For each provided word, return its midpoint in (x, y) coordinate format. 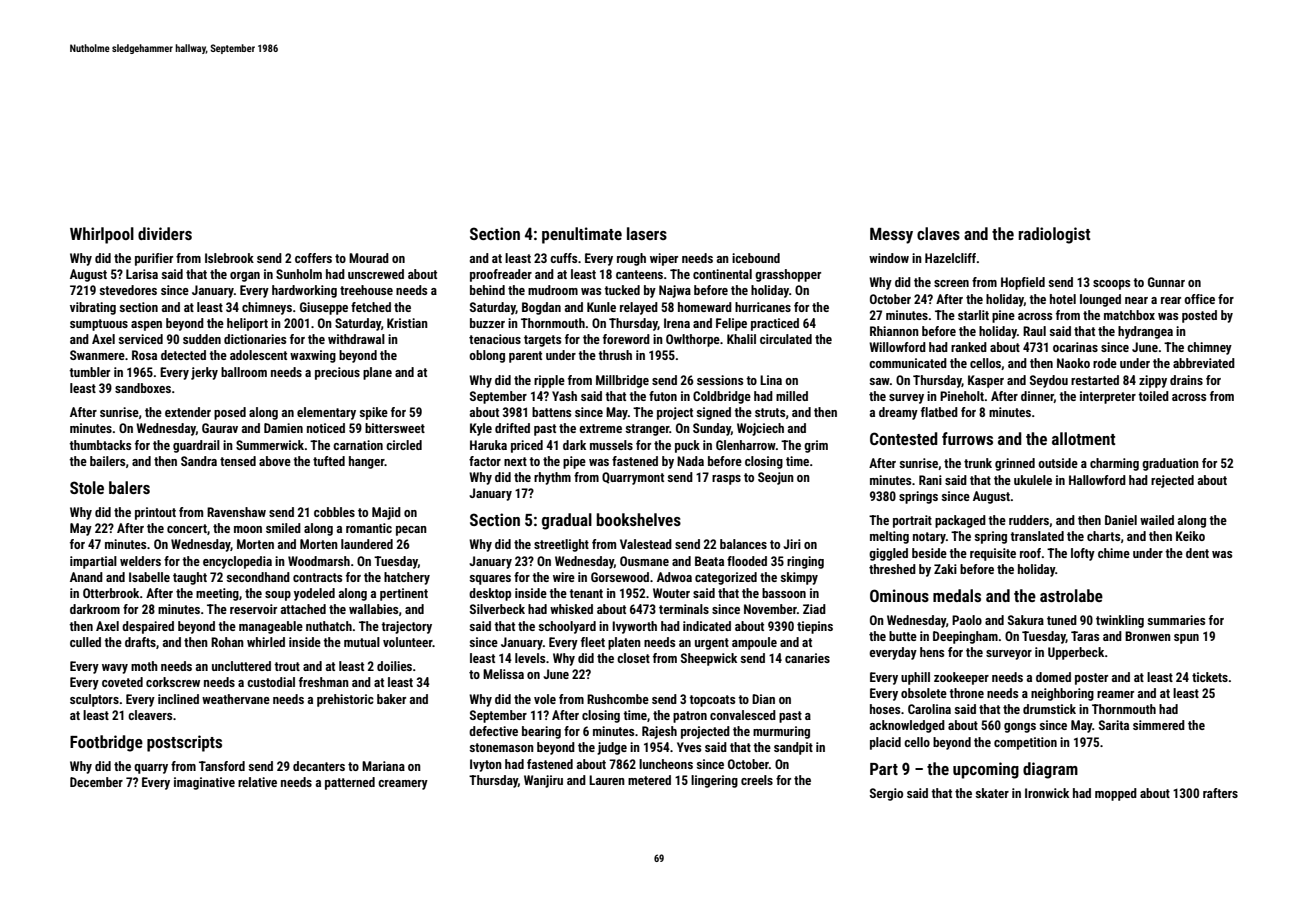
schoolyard (567, 627)
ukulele (1033, 480)
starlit (973, 315)
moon (248, 529)
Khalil (741, 339)
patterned (350, 783)
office (1199, 299)
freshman (324, 682)
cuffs (563, 258)
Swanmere (97, 355)
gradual (567, 521)
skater (992, 793)
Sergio (886, 794)
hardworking (304, 291)
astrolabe (1071, 595)
